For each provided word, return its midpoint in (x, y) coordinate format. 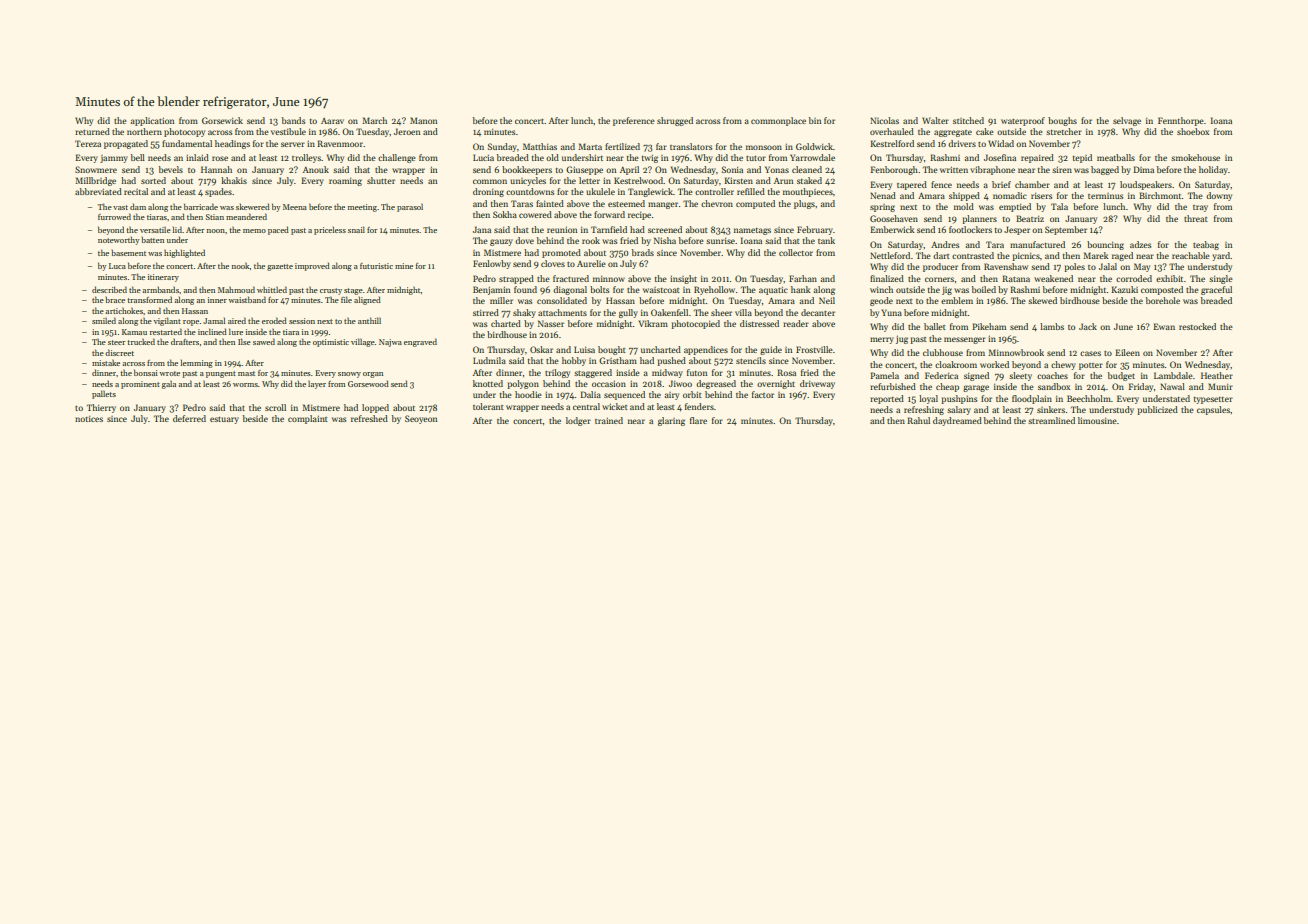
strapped (516, 279)
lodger (578, 421)
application (153, 121)
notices (89, 419)
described (109, 289)
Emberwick (892, 229)
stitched (968, 120)
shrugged (675, 121)
